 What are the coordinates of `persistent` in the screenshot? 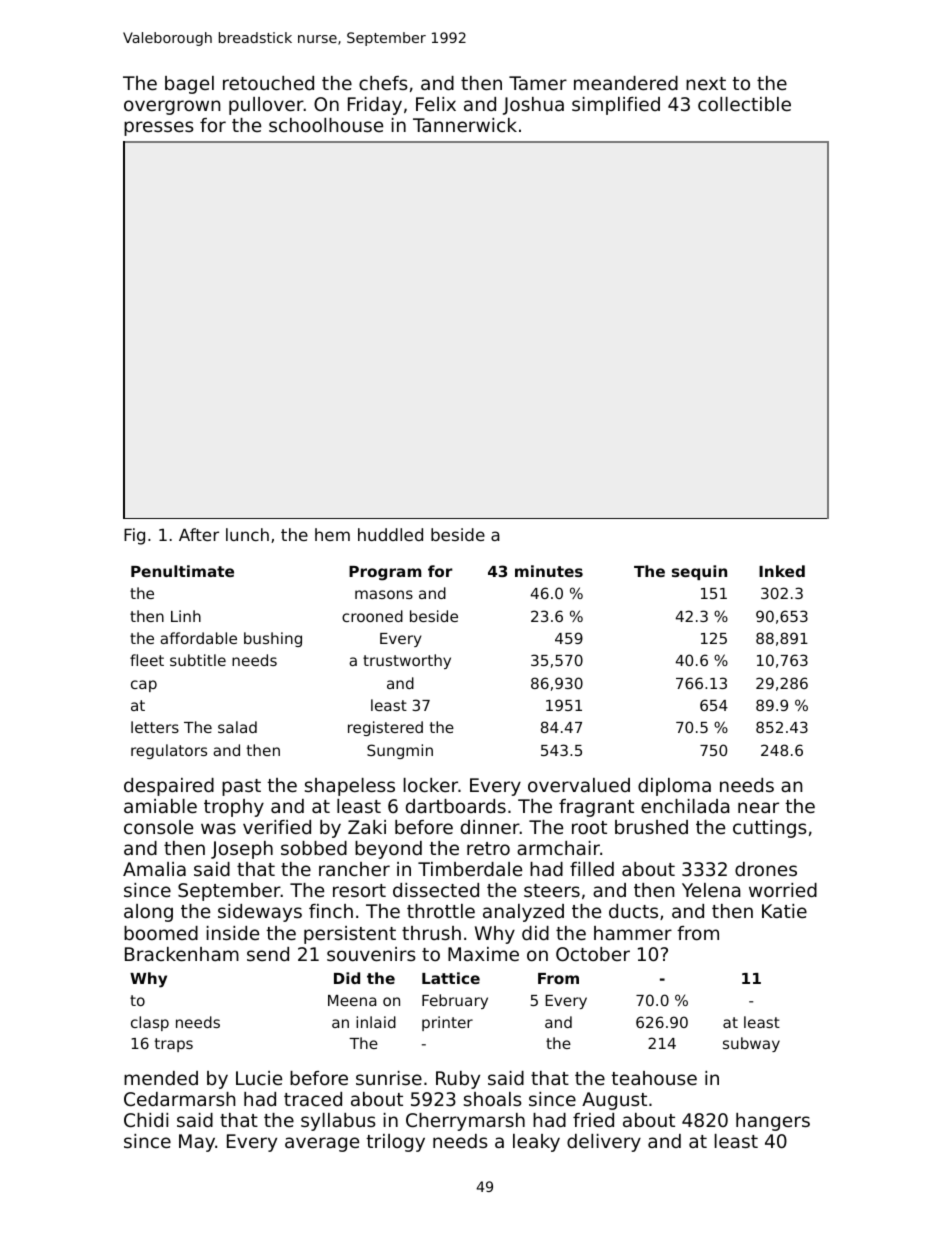 It's located at (350, 935).
